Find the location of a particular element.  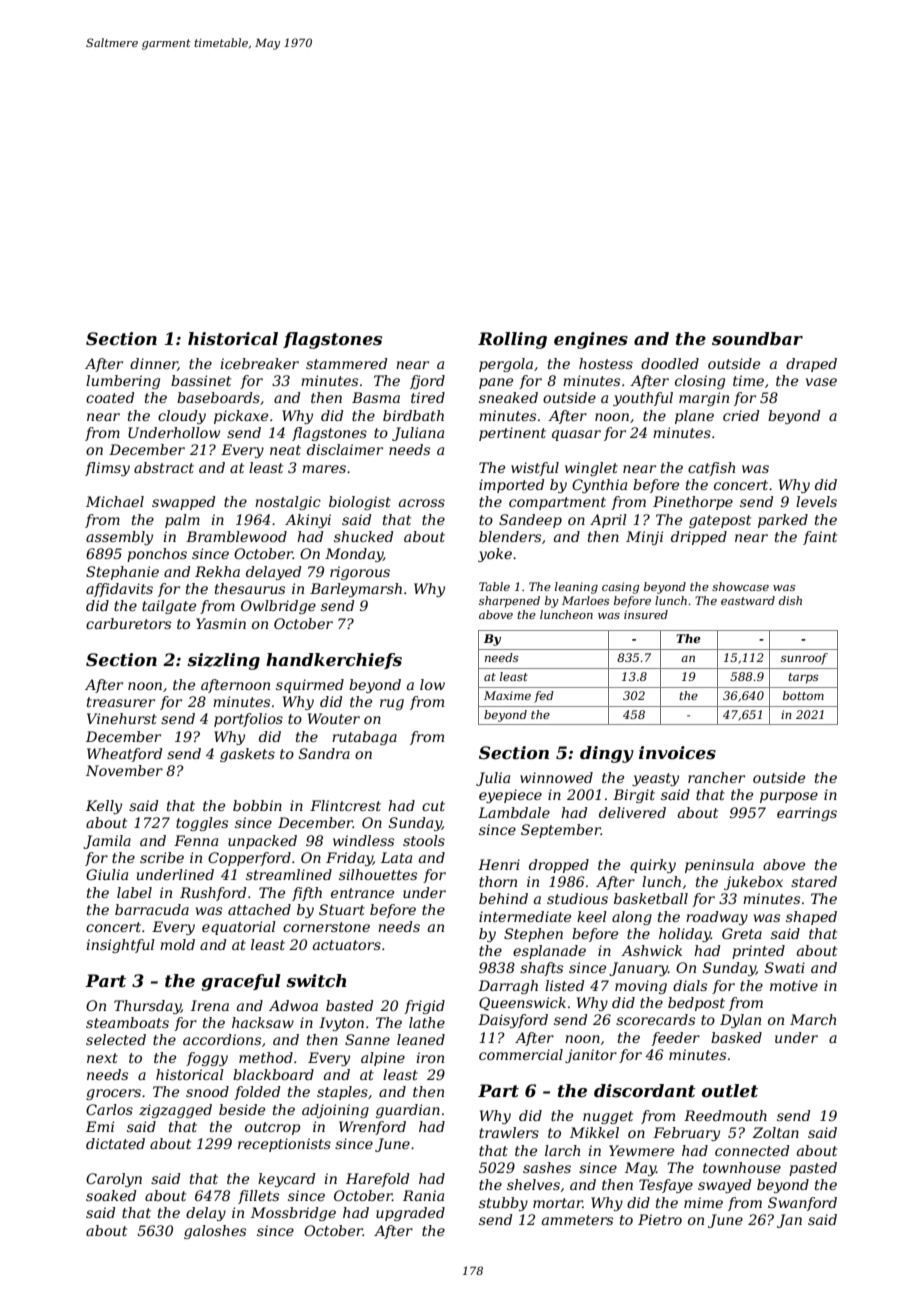

assembly is located at coordinates (119, 538).
